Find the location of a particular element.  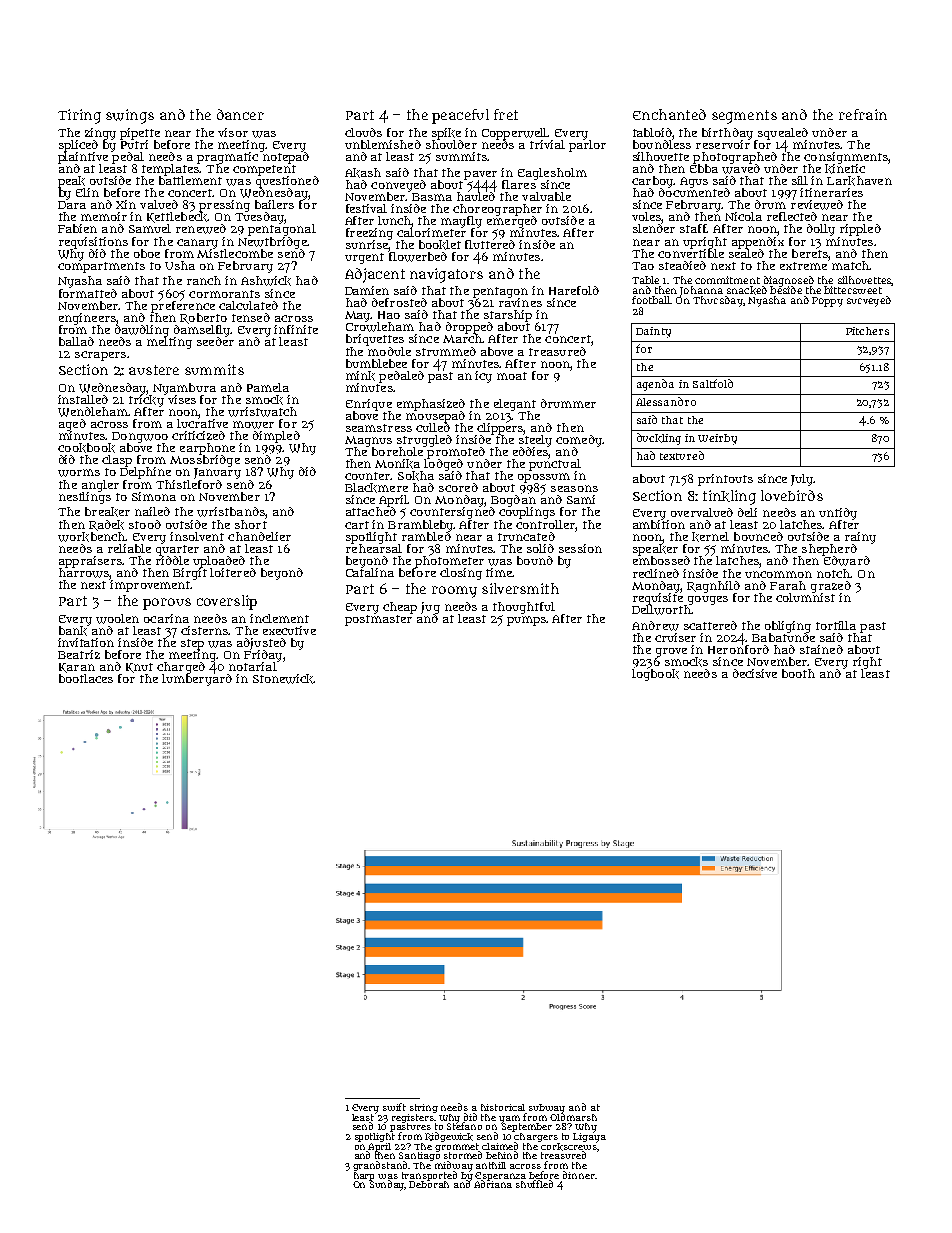

peaceful is located at coordinates (460, 116).
